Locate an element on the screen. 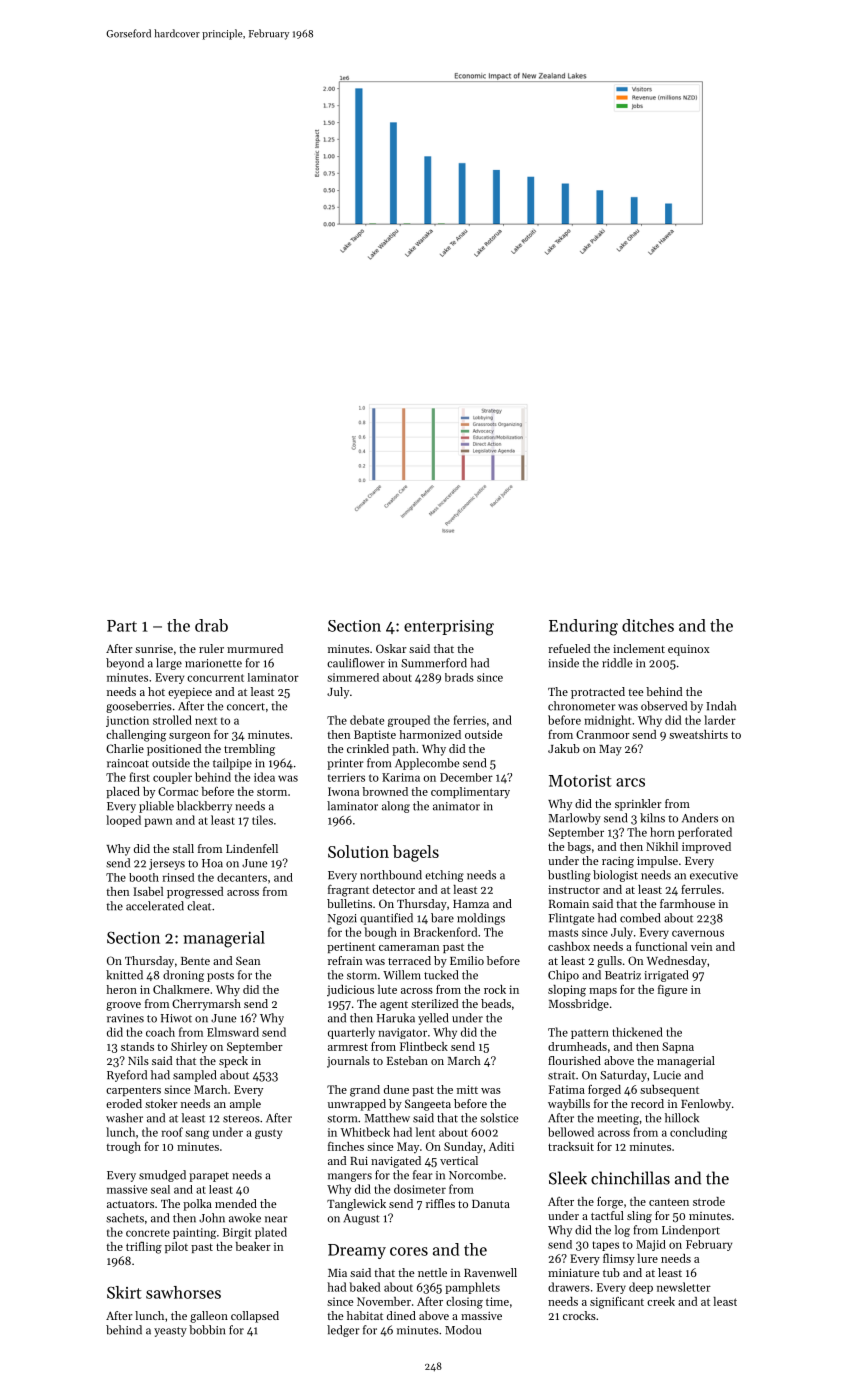 The width and height of the screenshot is (849, 1400). combed is located at coordinates (640, 918).
